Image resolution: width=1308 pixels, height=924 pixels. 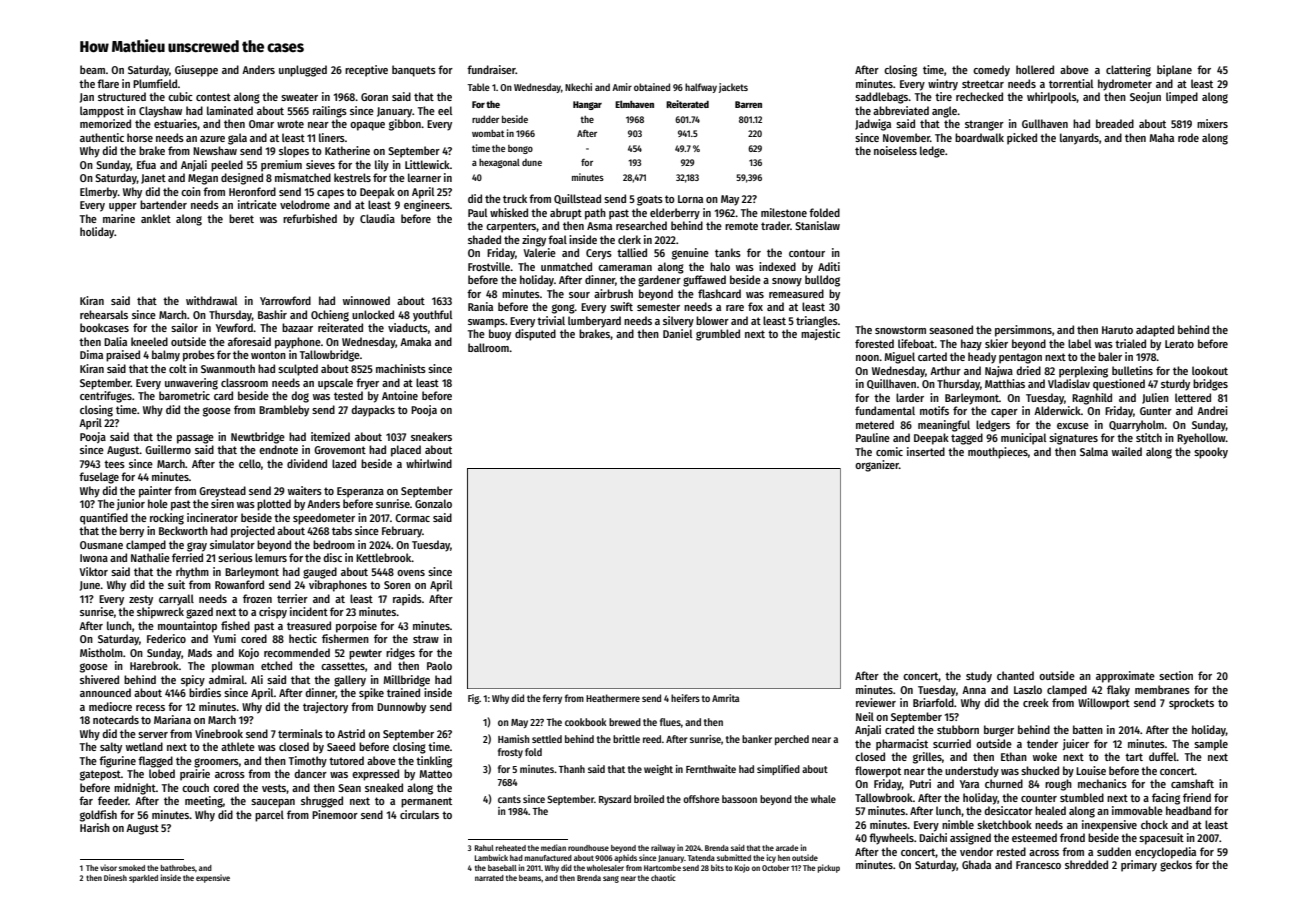 What do you see at coordinates (426, 639) in the page?
I see `straw` at bounding box center [426, 639].
